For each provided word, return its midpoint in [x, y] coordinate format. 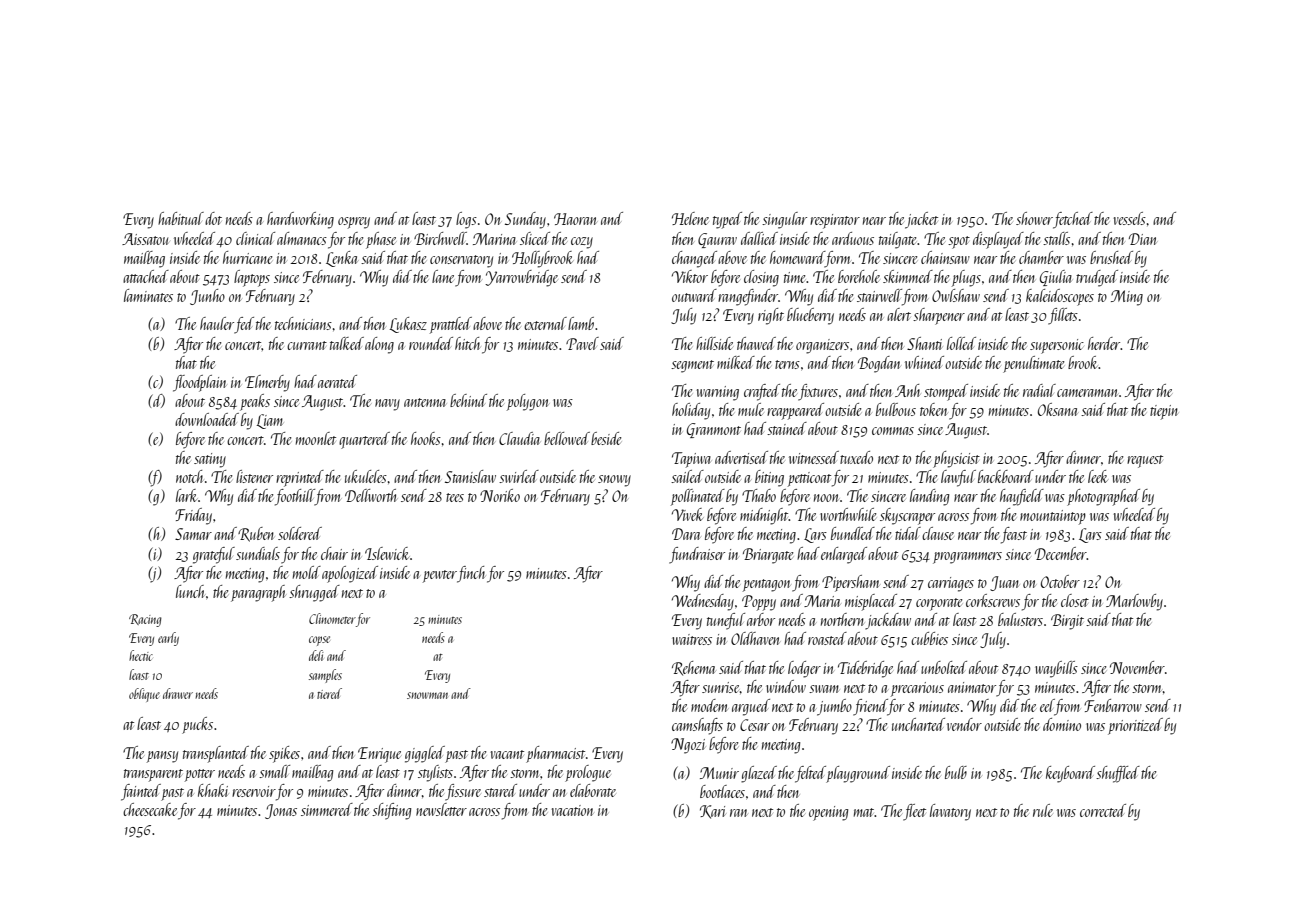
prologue [588, 773]
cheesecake [150, 809]
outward [694, 295]
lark [187, 495]
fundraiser [697, 555]
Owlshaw [956, 295]
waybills [1056, 669]
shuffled [1118, 774]
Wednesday [703, 602]
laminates [148, 295]
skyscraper [907, 516]
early [168, 639]
